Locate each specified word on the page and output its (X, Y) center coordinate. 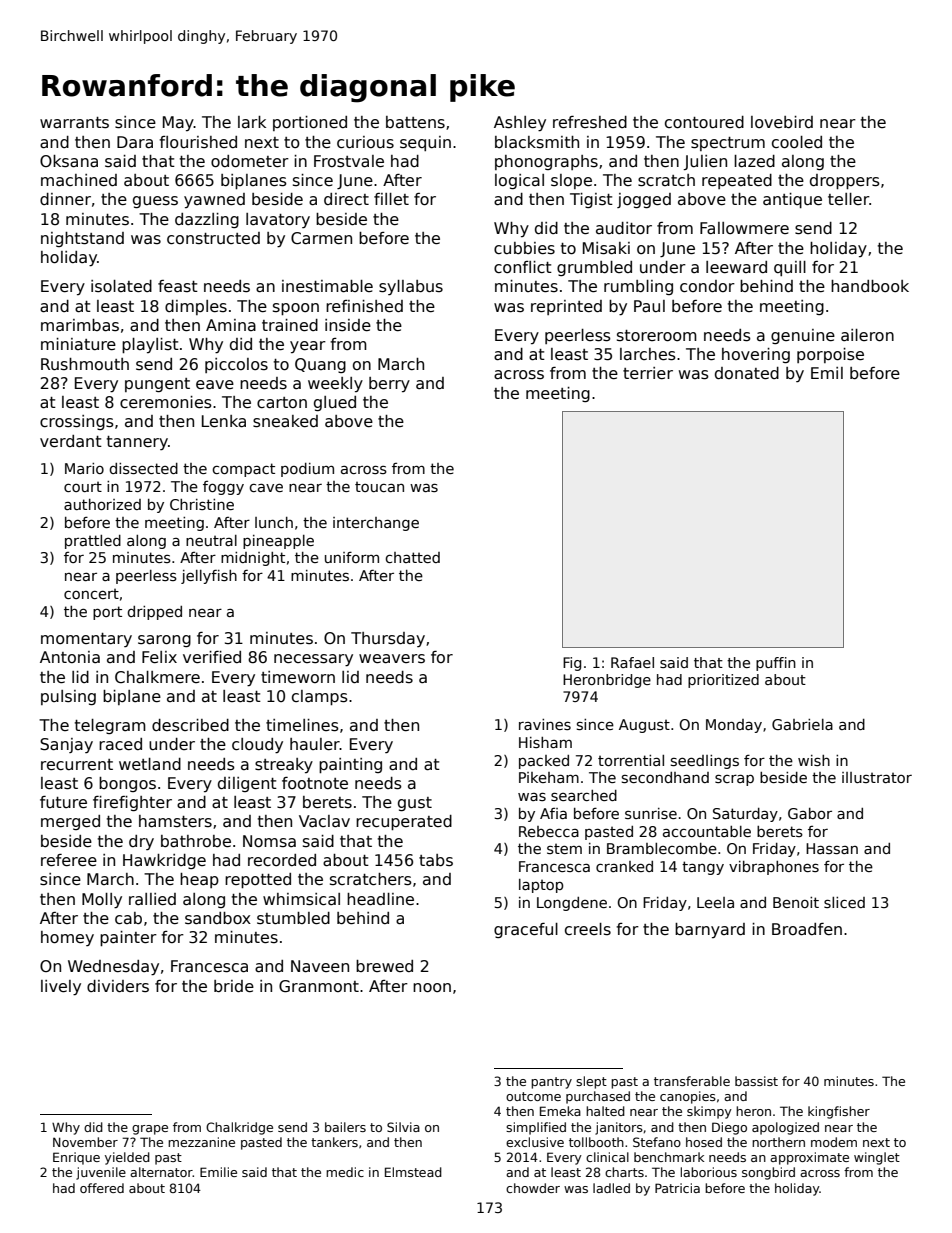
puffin (776, 664)
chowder (533, 1188)
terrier (648, 373)
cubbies (524, 248)
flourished (198, 142)
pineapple (278, 542)
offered (102, 1188)
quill (790, 268)
